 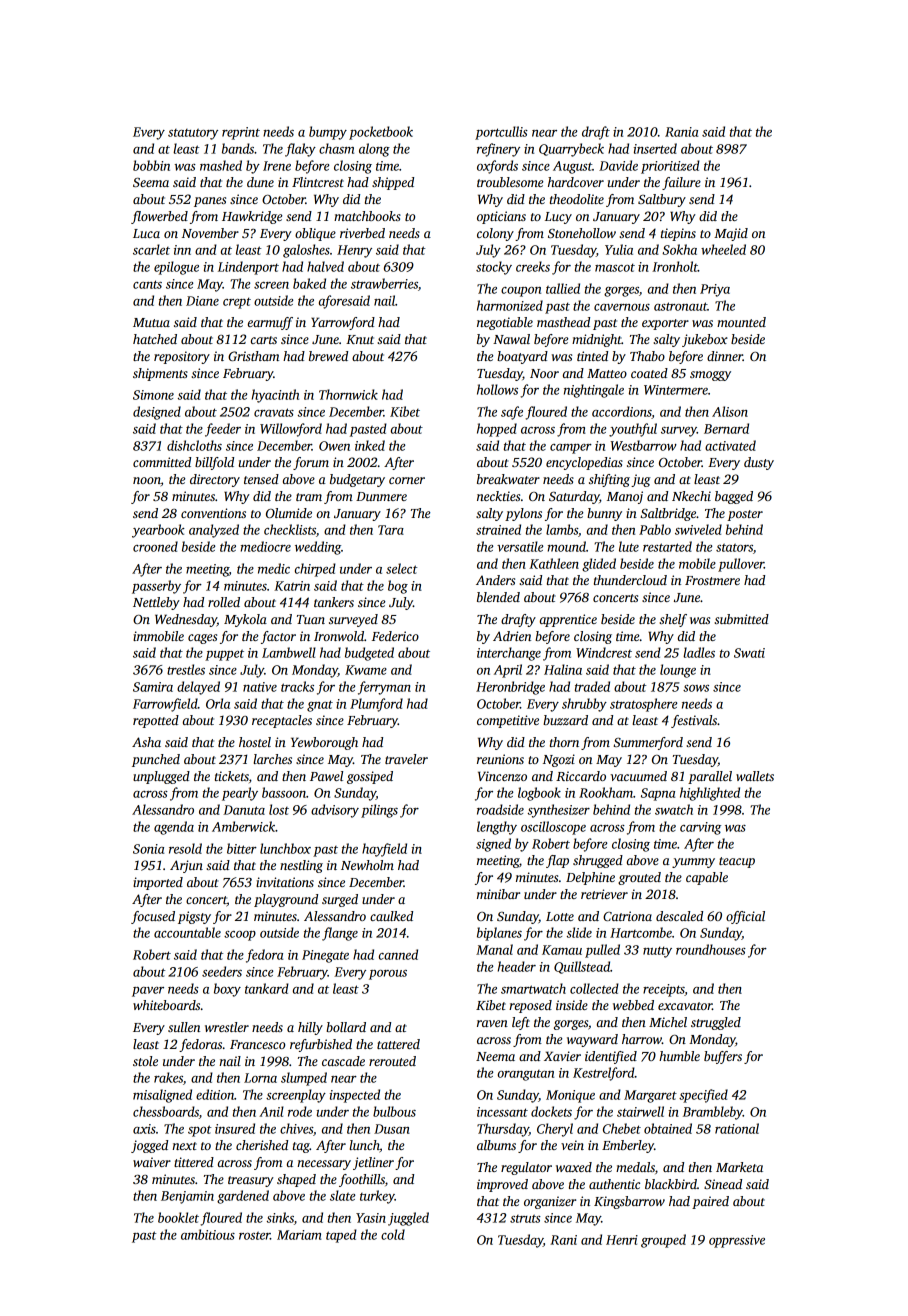 What do you see at coordinates (148, 992) in the document?
I see `paver` at bounding box center [148, 992].
